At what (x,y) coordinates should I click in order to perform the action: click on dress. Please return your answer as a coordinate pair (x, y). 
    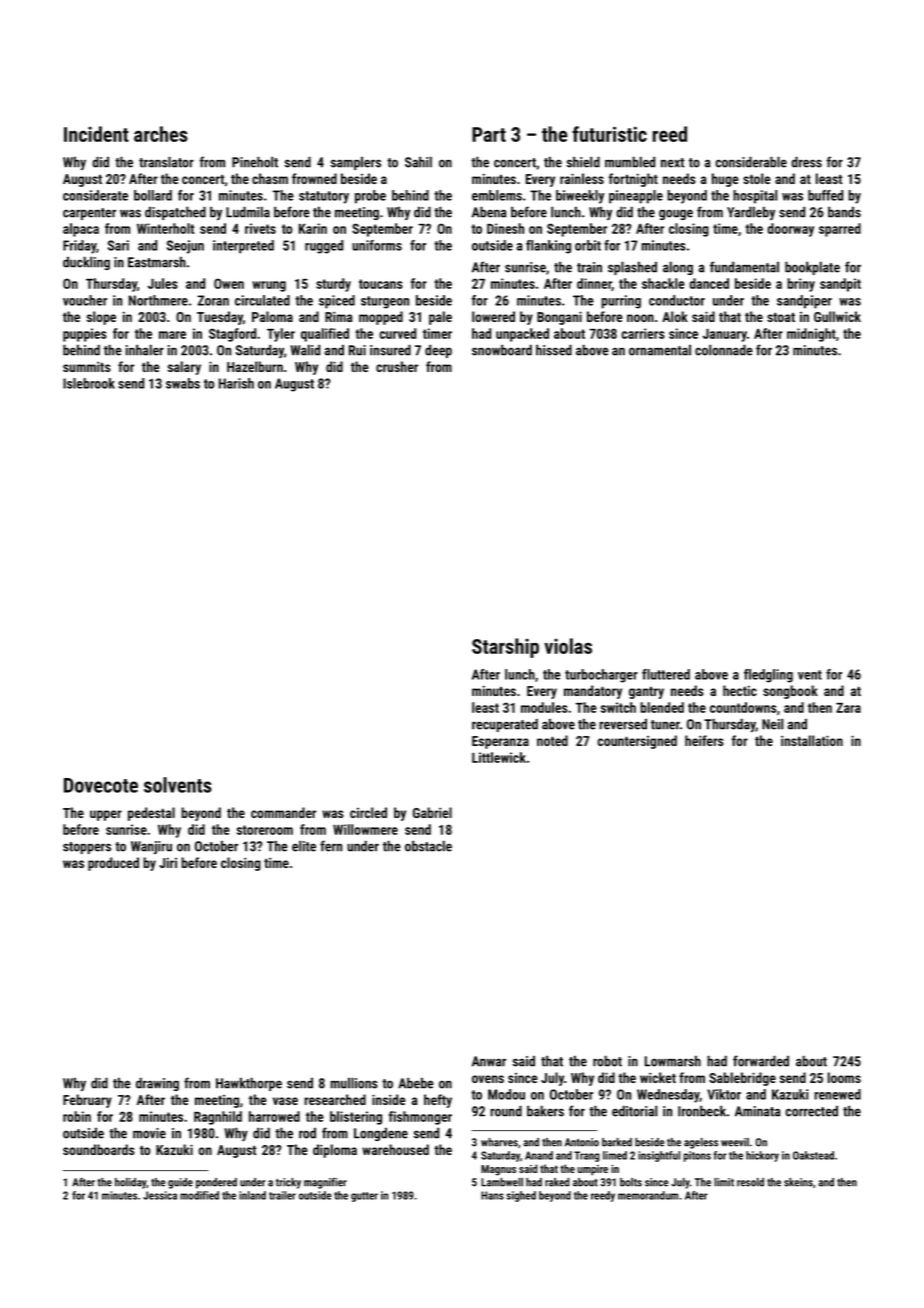
    Looking at the image, I should click on (806, 162).
